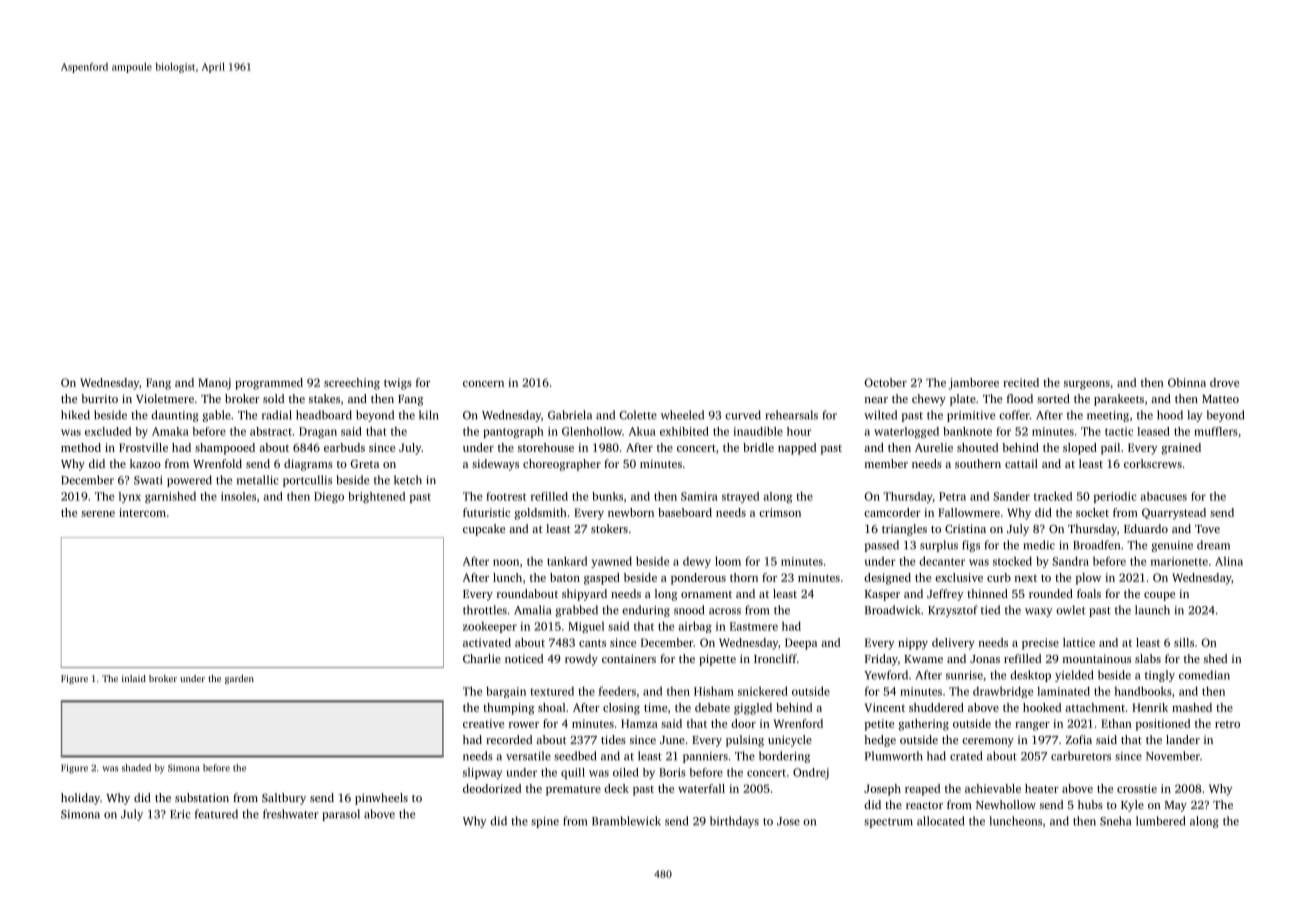  What do you see at coordinates (1160, 821) in the screenshot?
I see `lumbered` at bounding box center [1160, 821].
